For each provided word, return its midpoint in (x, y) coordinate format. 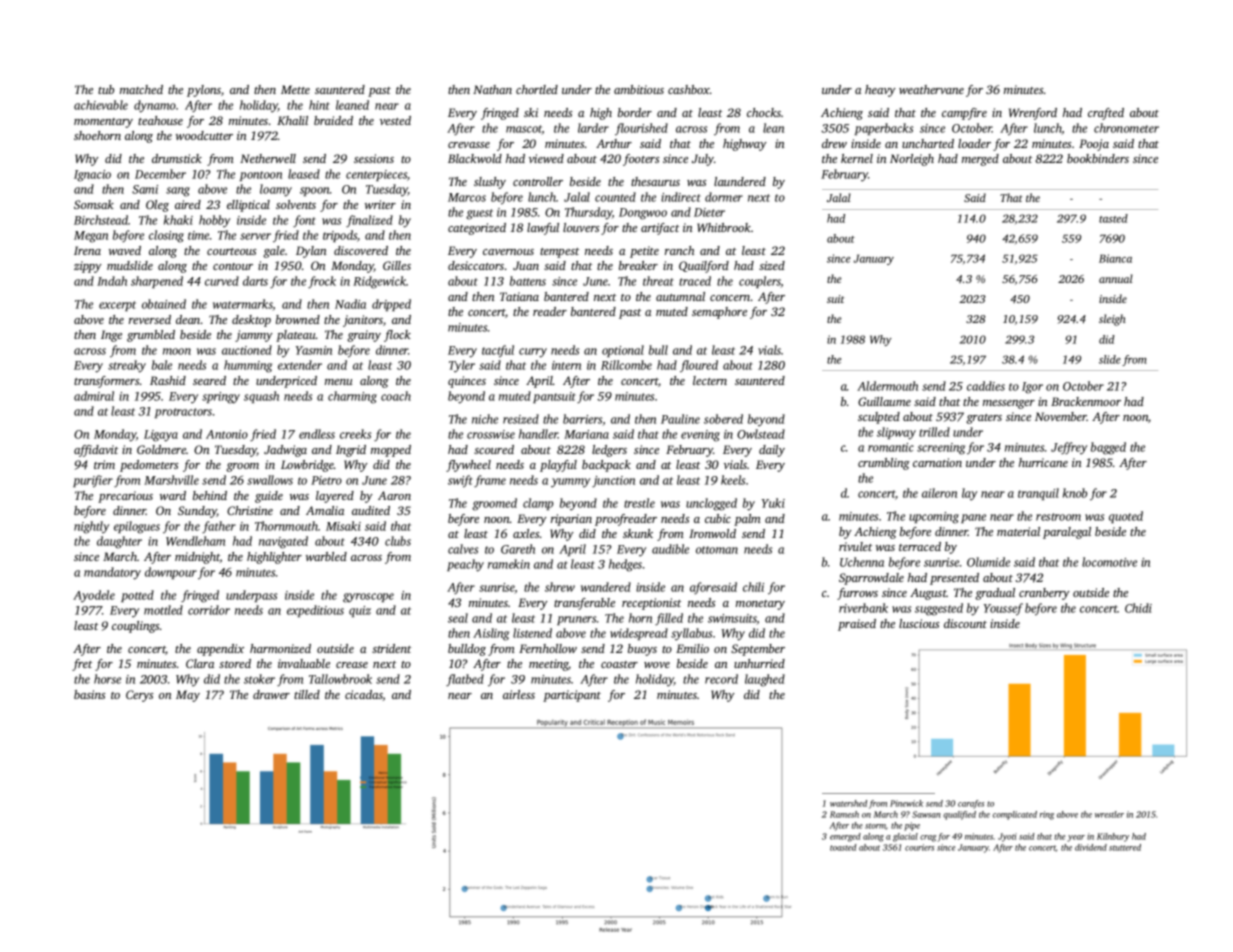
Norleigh (912, 160)
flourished (641, 129)
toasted (843, 847)
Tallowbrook (340, 679)
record (721, 679)
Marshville (171, 480)
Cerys (139, 696)
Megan (91, 237)
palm (747, 520)
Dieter (709, 212)
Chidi (1138, 608)
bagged (1108, 448)
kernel (857, 158)
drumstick (177, 158)
